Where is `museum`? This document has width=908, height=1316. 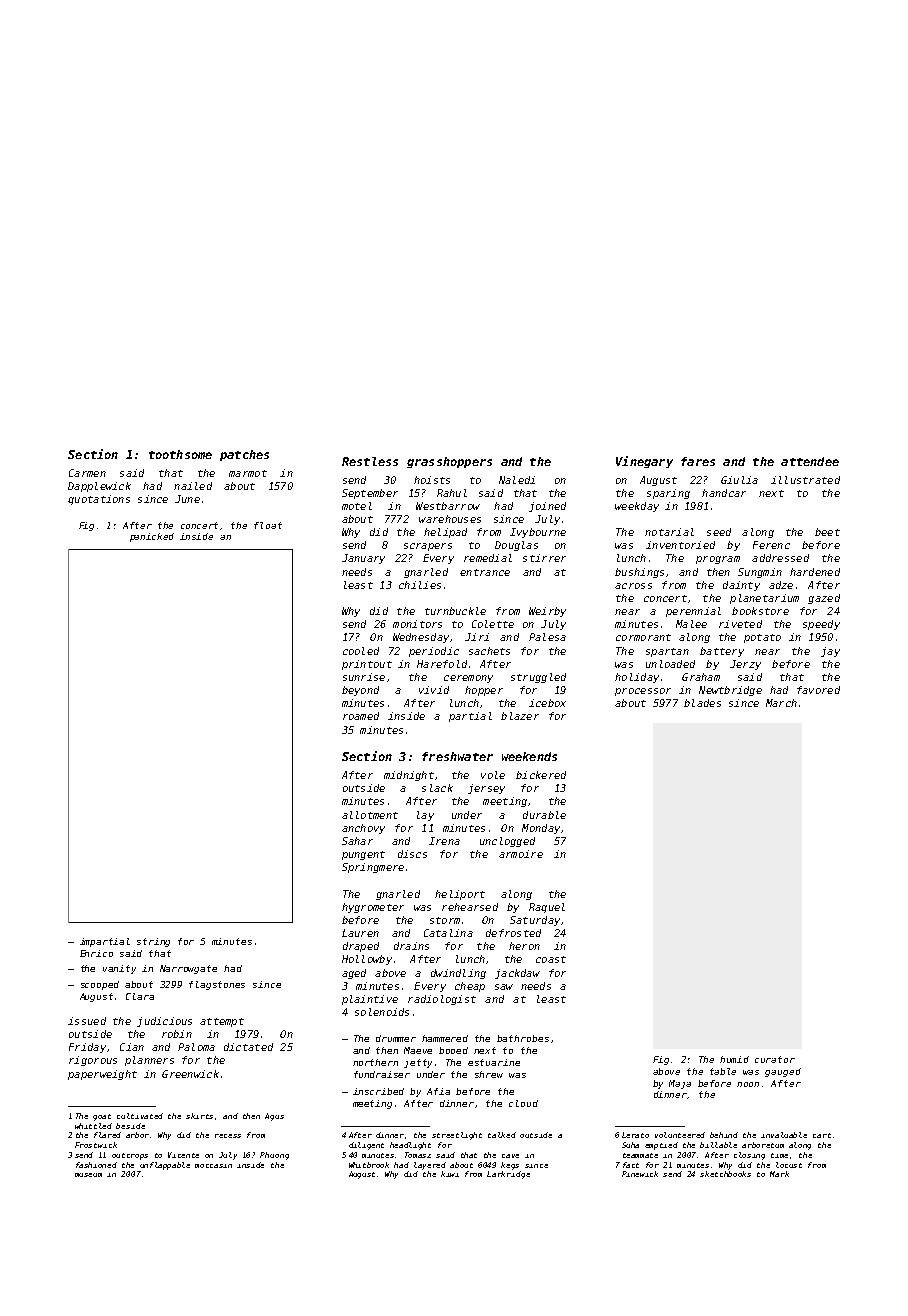
museum is located at coordinates (88, 1175).
